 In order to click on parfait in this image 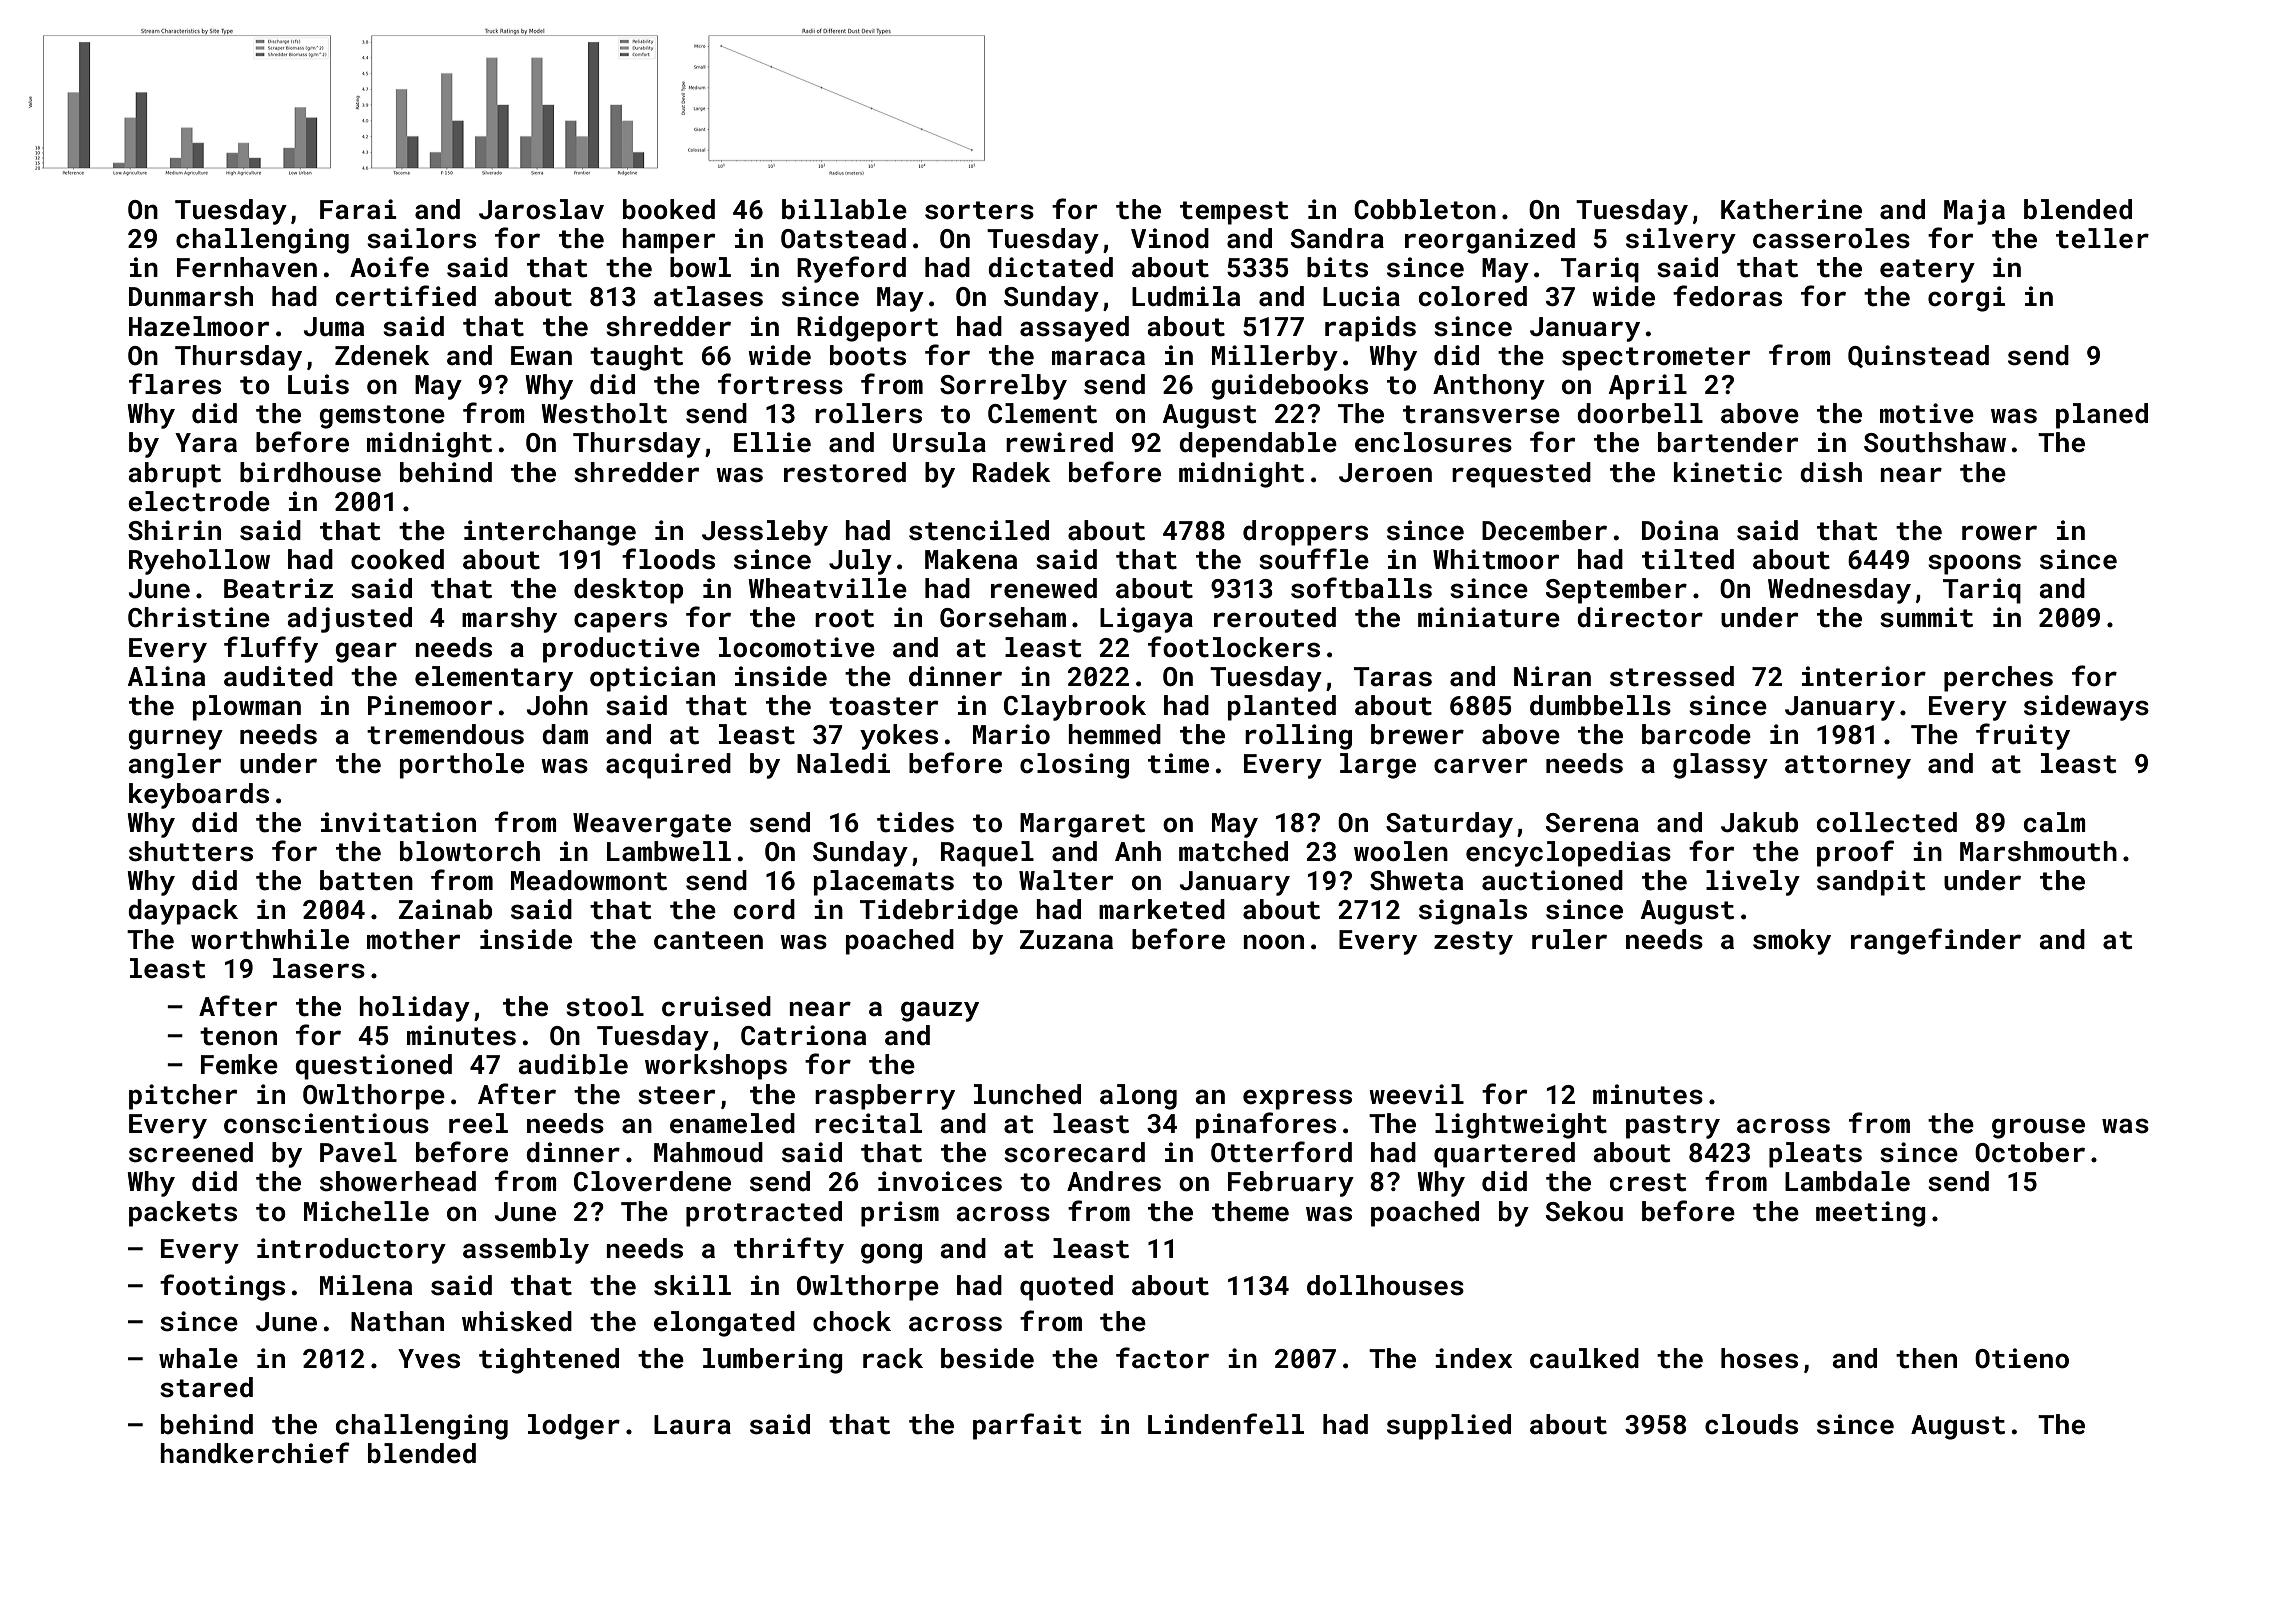, I will do `click(1027, 1426)`.
